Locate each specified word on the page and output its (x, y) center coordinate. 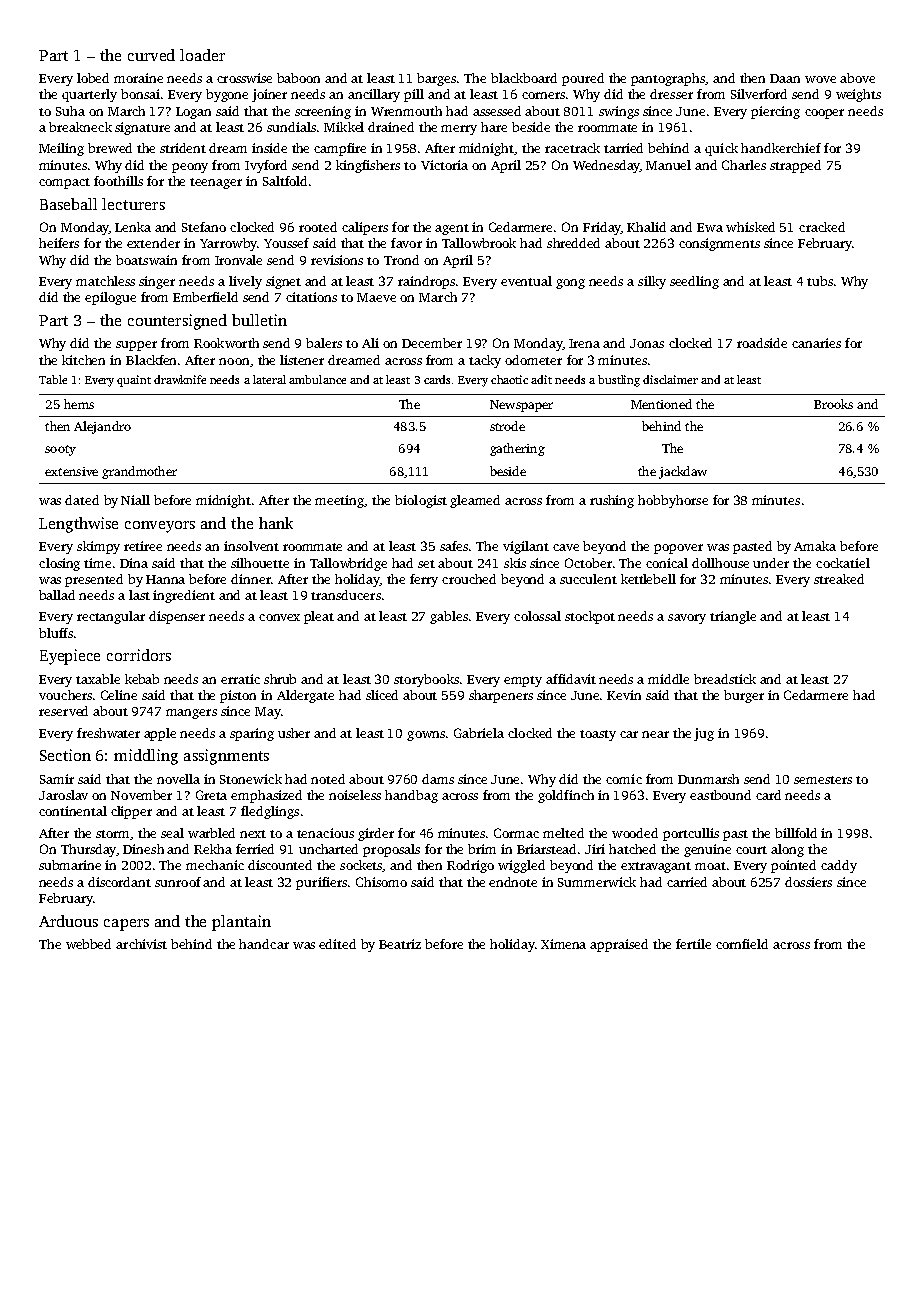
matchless (105, 281)
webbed (88, 944)
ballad (57, 595)
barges (437, 79)
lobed (93, 78)
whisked (750, 227)
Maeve (376, 297)
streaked (839, 579)
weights (858, 95)
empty (523, 681)
